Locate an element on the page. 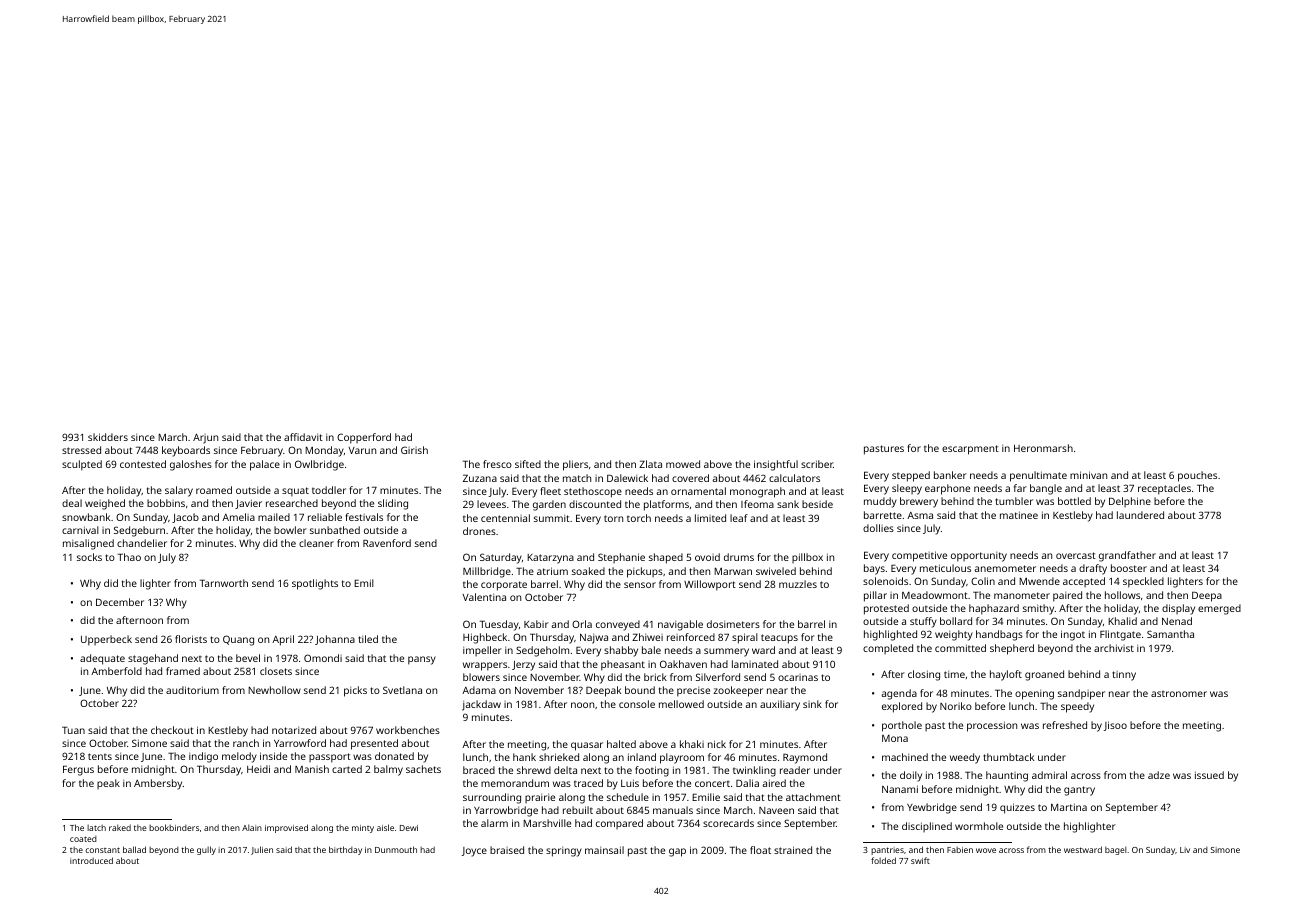  Arjun is located at coordinates (205, 438).
